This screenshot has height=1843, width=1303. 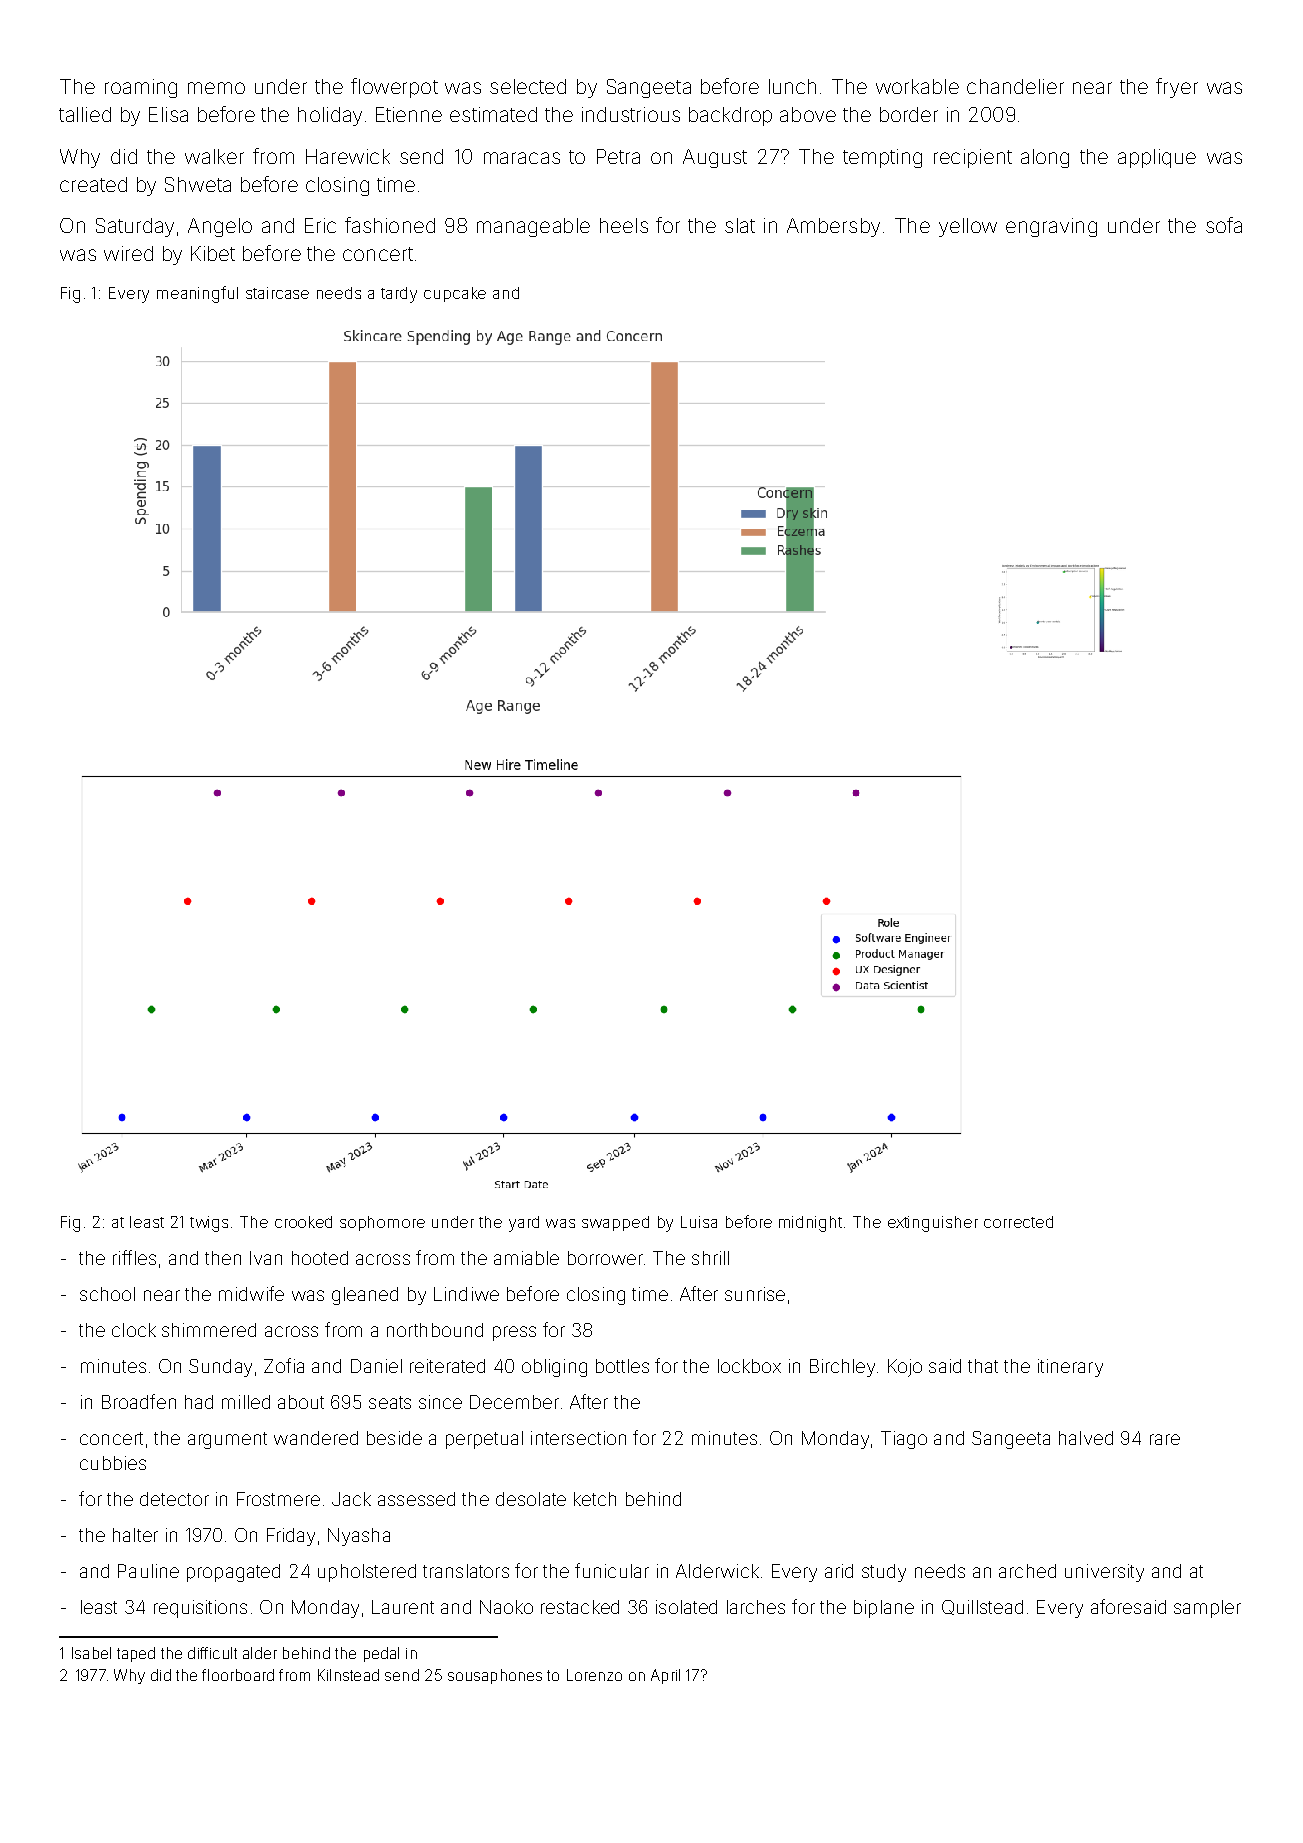 I want to click on manageable, so click(x=533, y=227).
